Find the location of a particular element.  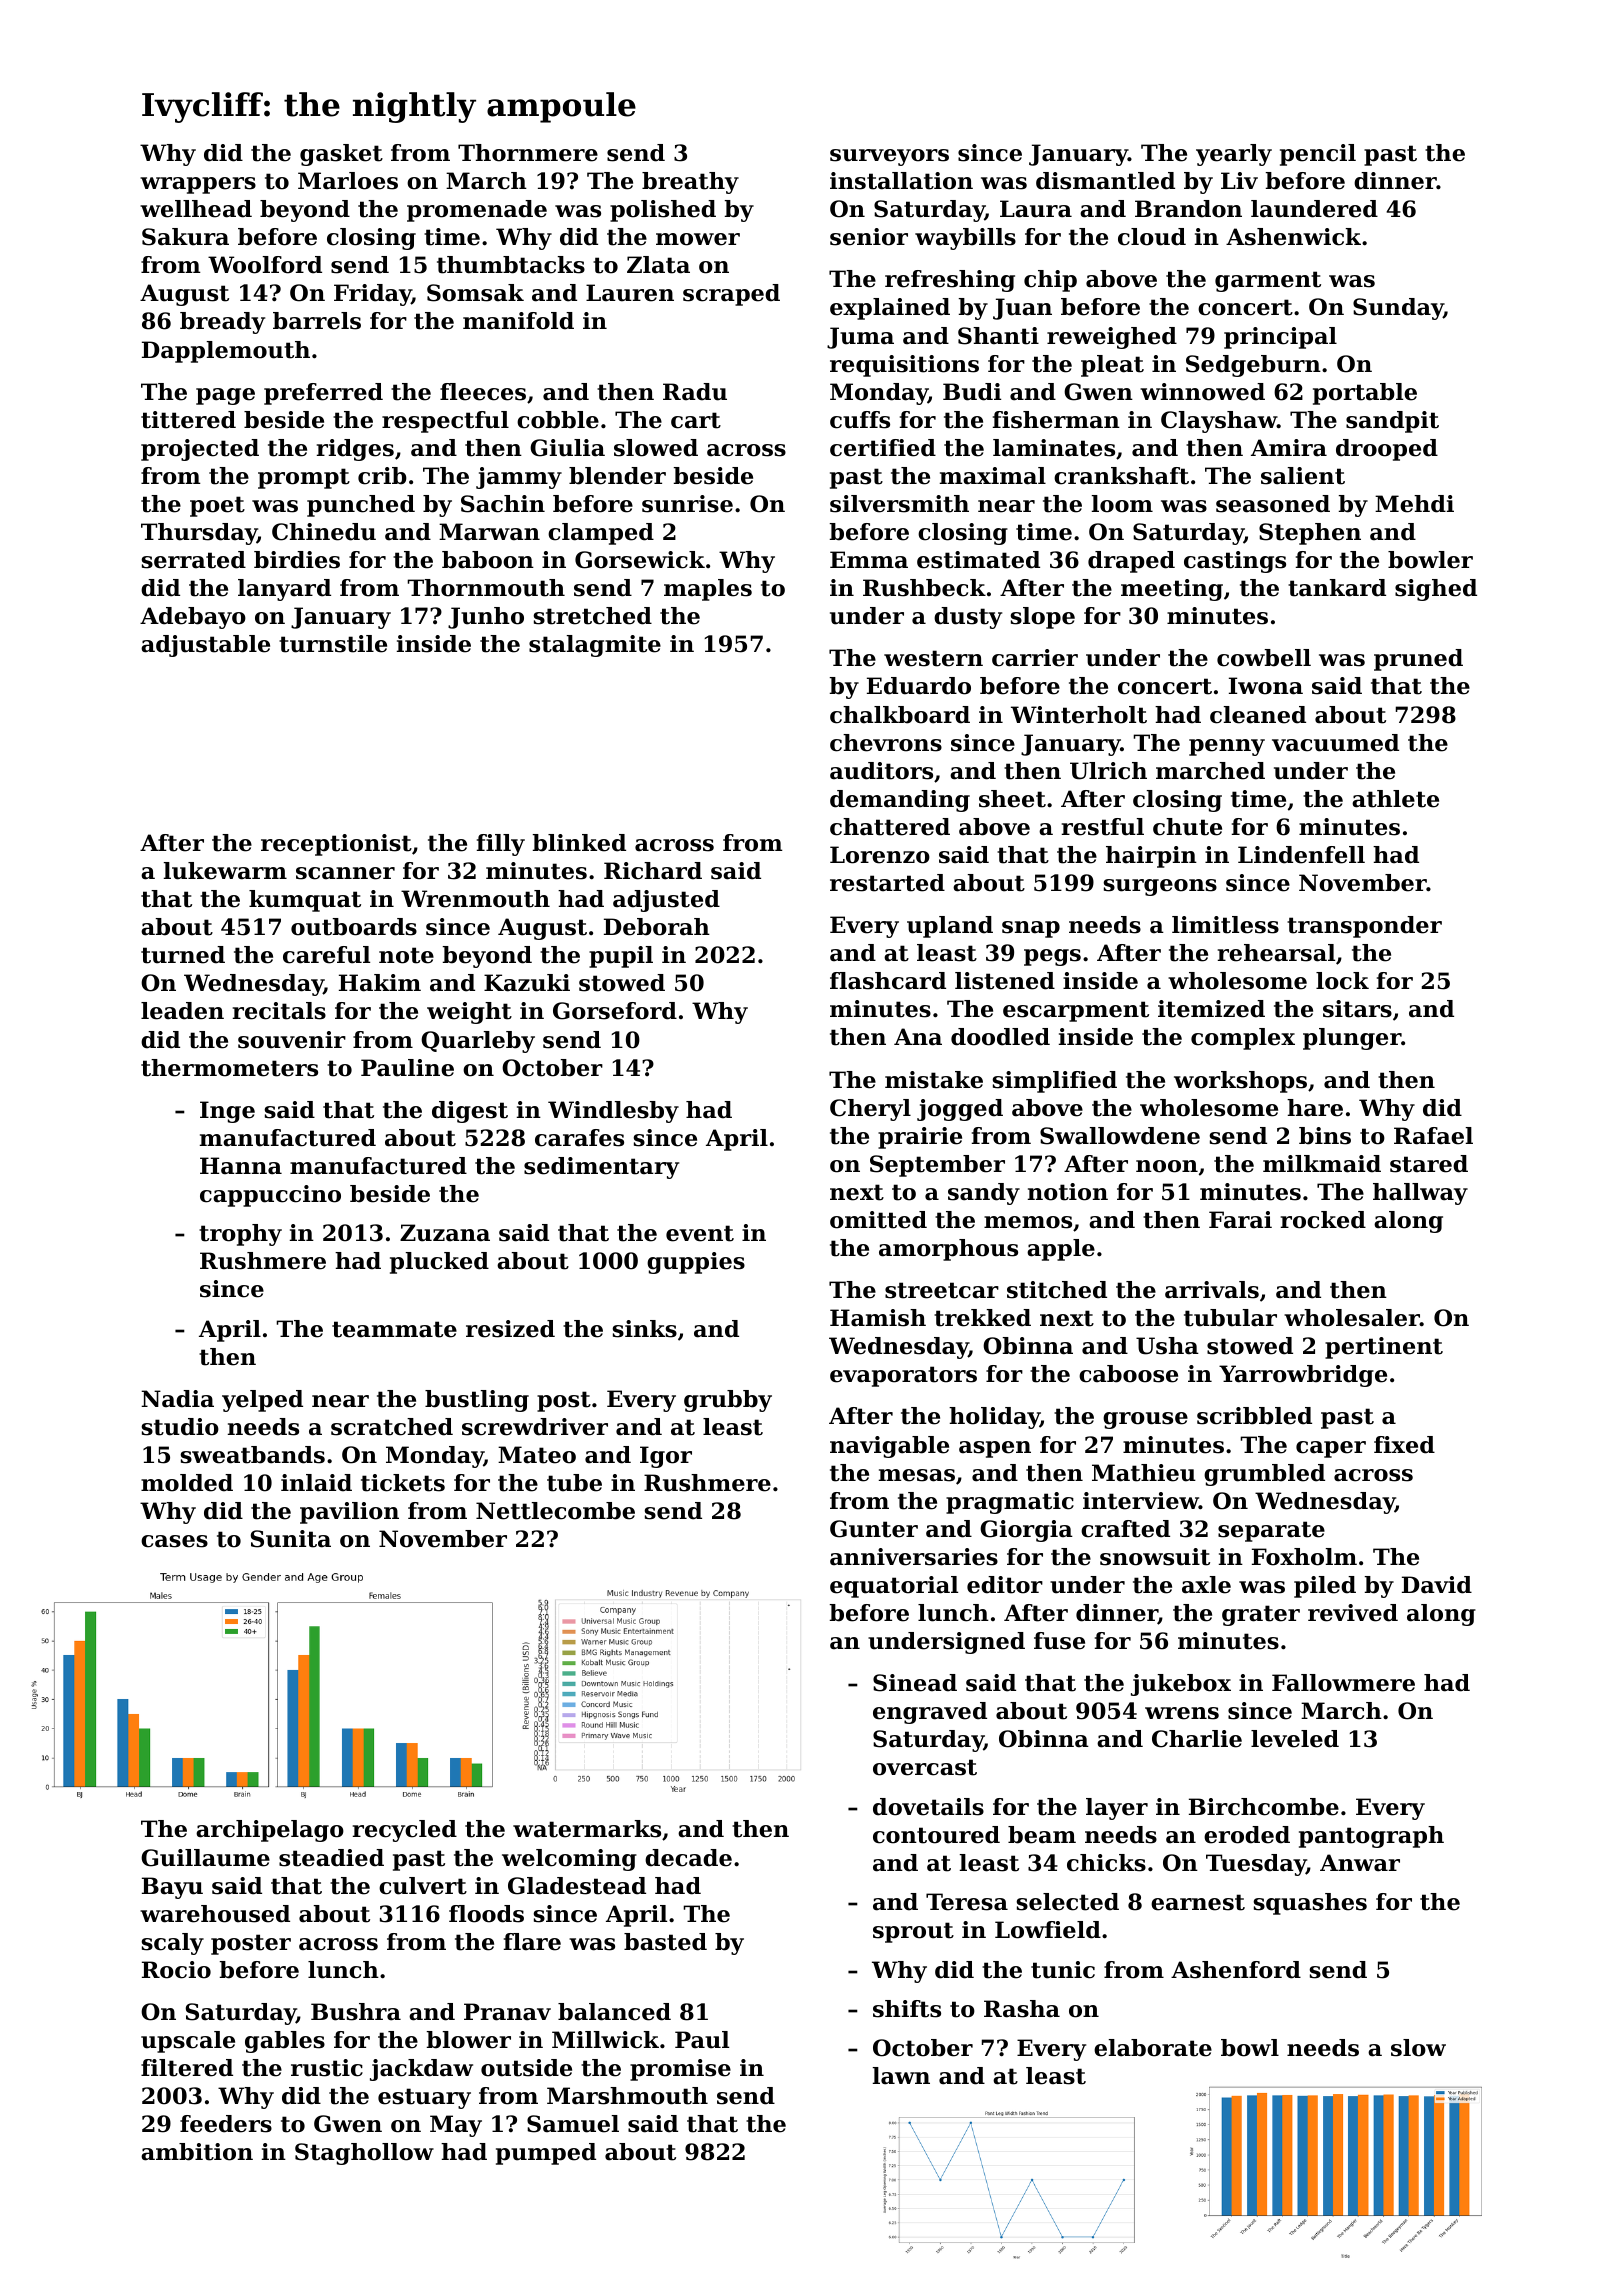

milkmaid is located at coordinates (1322, 1164).
